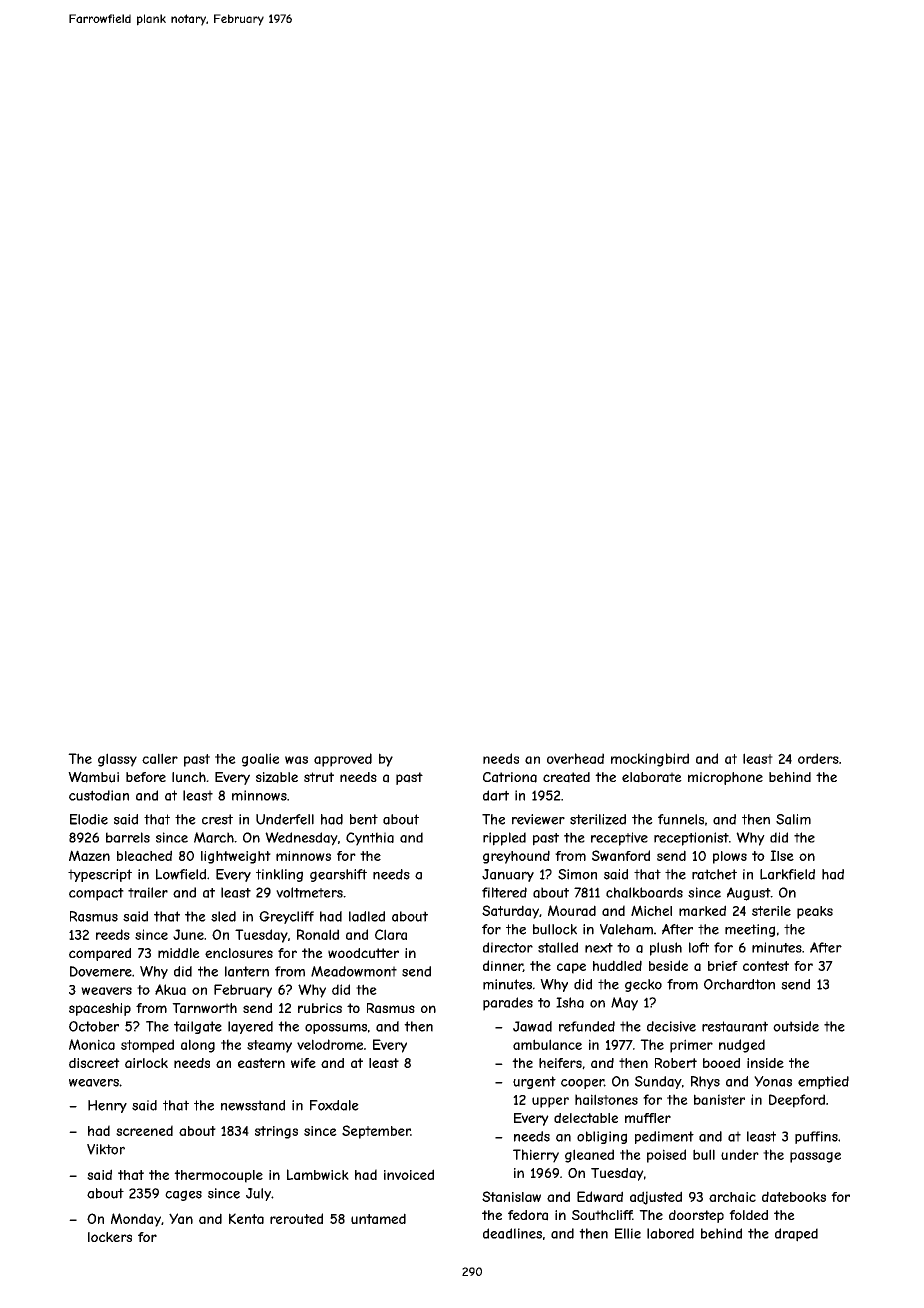  Describe the element at coordinates (650, 760) in the screenshot. I see `mockingbird` at that location.
